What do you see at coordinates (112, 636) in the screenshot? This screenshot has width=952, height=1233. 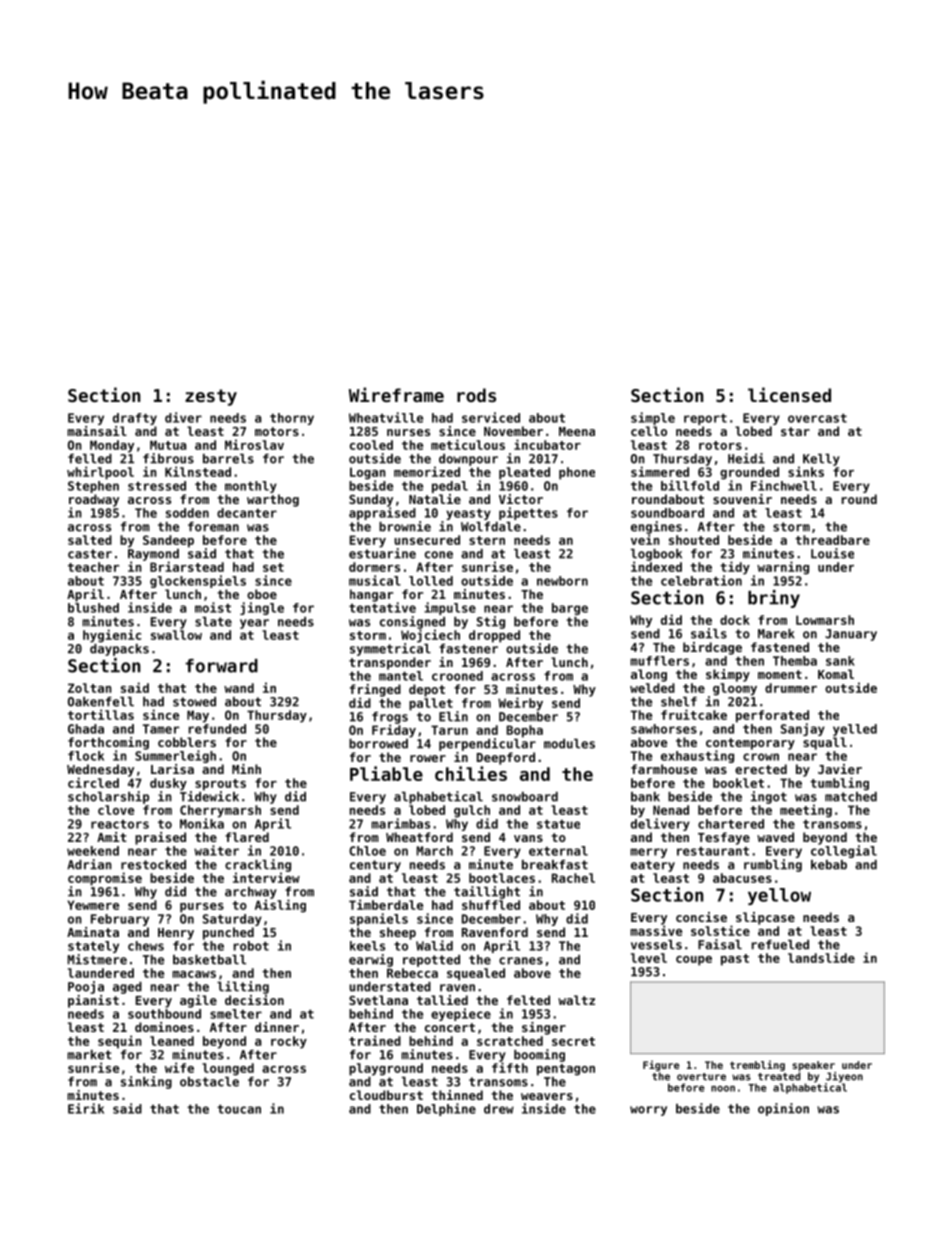 I see `hygienic` at bounding box center [112, 636].
